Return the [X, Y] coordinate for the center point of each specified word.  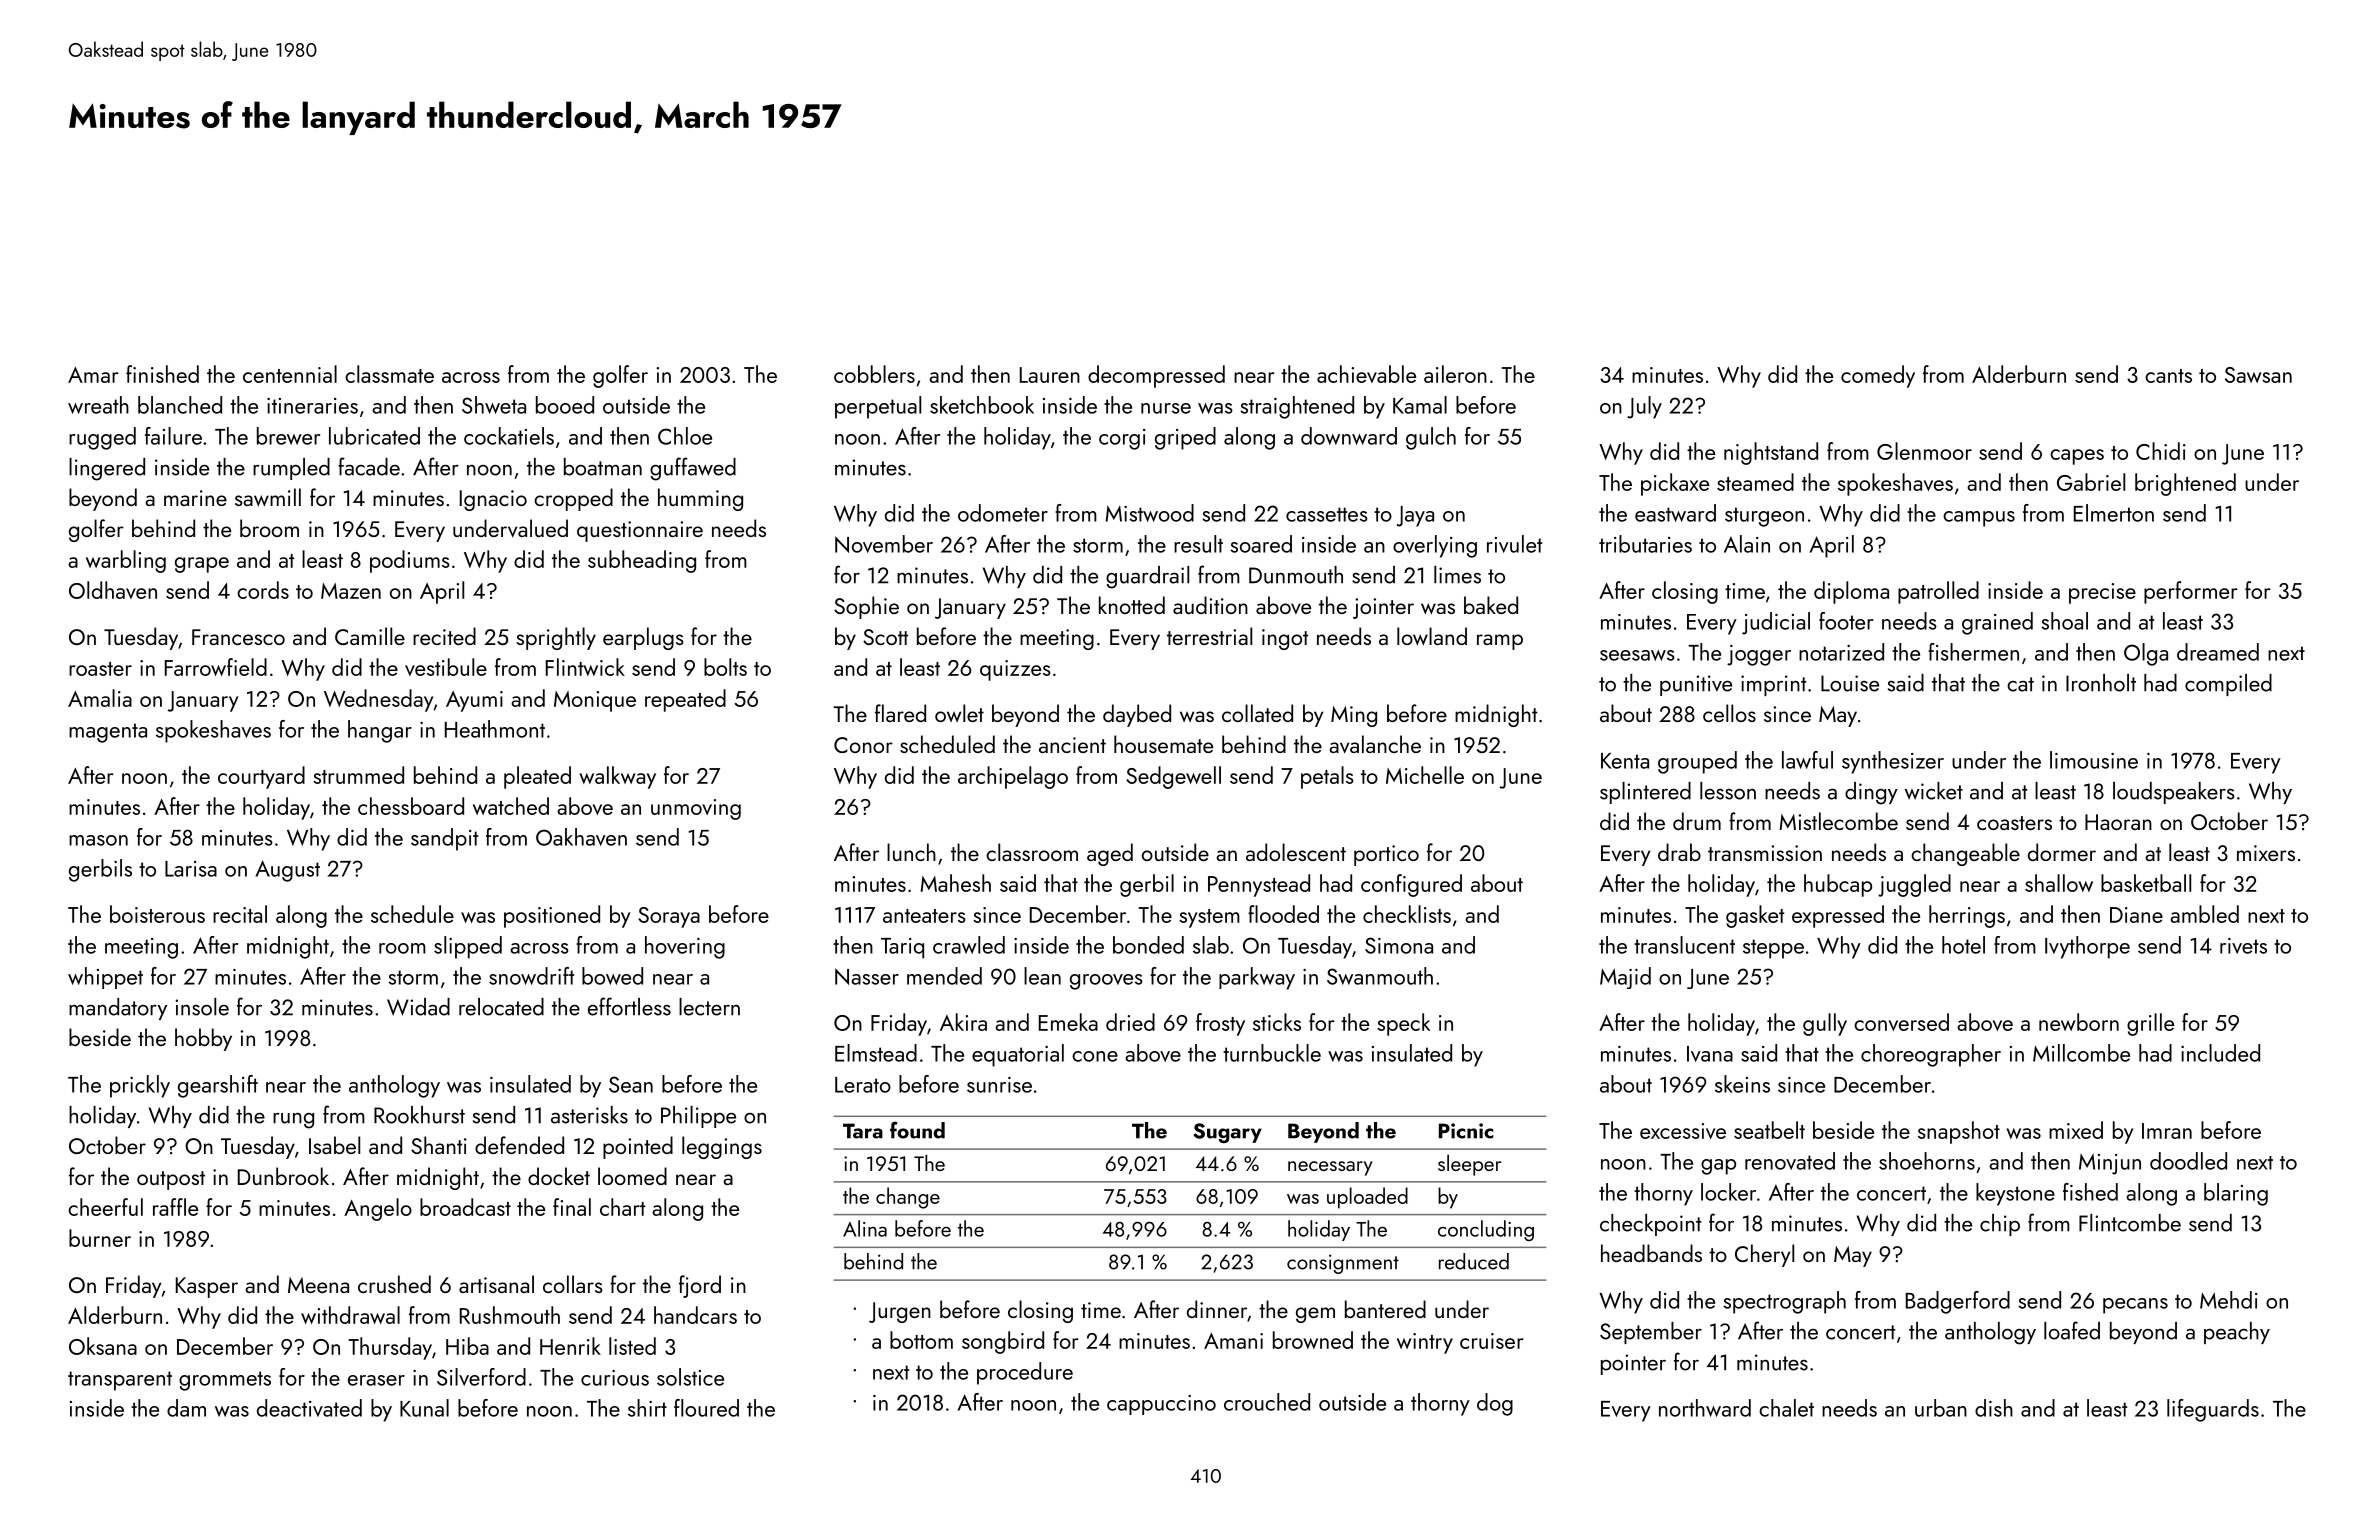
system [1209, 918]
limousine [2094, 760]
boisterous [157, 914]
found [917, 1130]
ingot [1285, 639]
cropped [573, 499]
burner [100, 1238]
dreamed [2218, 652]
